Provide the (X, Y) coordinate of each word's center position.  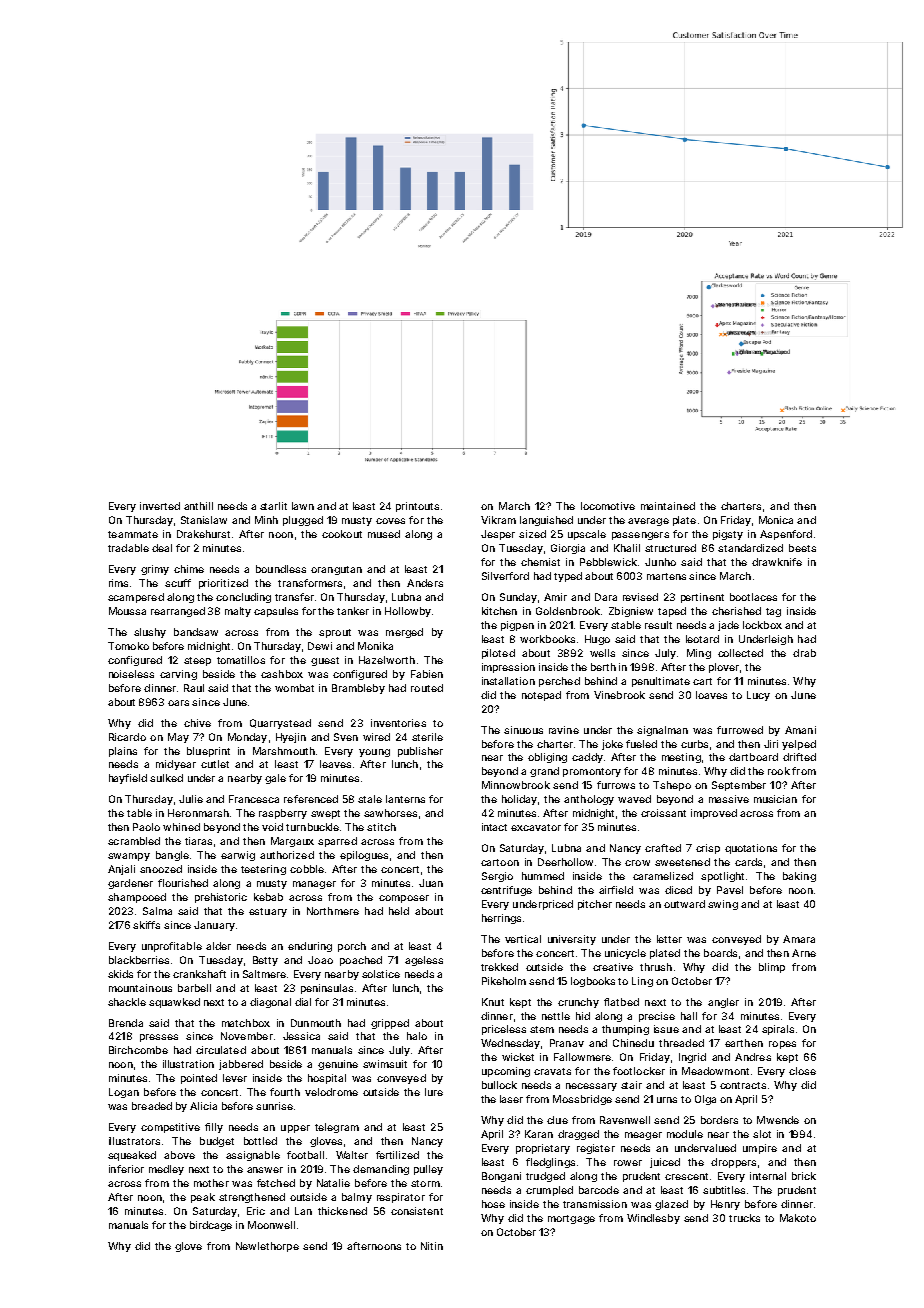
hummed (543, 876)
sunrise (274, 1106)
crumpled (549, 1191)
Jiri (771, 744)
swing (723, 905)
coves (390, 521)
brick (804, 1176)
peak (203, 1198)
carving (178, 675)
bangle (172, 856)
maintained (668, 506)
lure (434, 1092)
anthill (198, 506)
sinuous (523, 730)
